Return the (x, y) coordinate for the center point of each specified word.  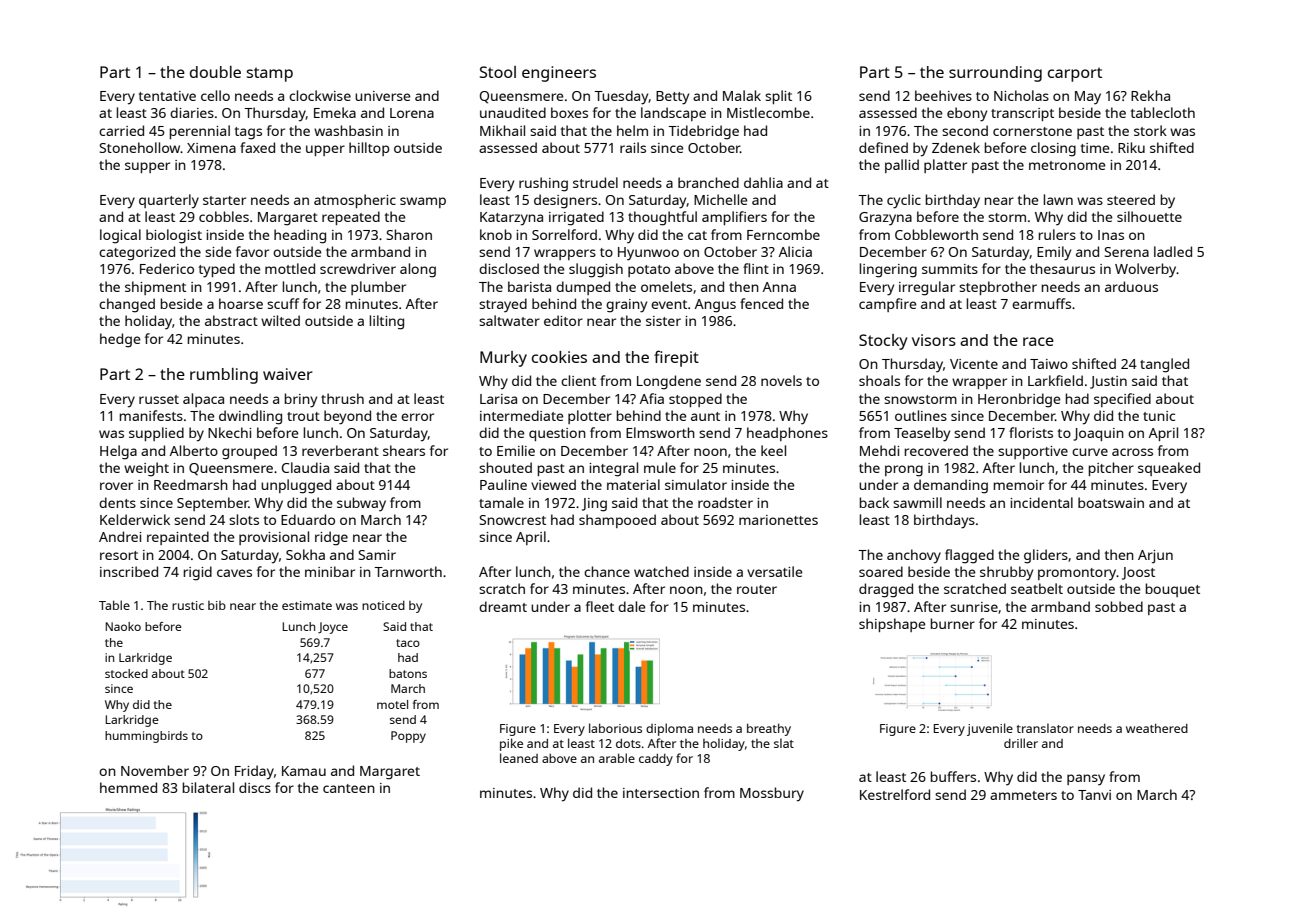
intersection (661, 793)
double (215, 72)
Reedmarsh (191, 484)
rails (633, 147)
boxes (569, 112)
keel (773, 450)
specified (1122, 400)
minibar (330, 571)
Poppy (408, 737)
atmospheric (355, 201)
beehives (943, 95)
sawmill (917, 502)
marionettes (778, 520)
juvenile (990, 729)
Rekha (1150, 95)
